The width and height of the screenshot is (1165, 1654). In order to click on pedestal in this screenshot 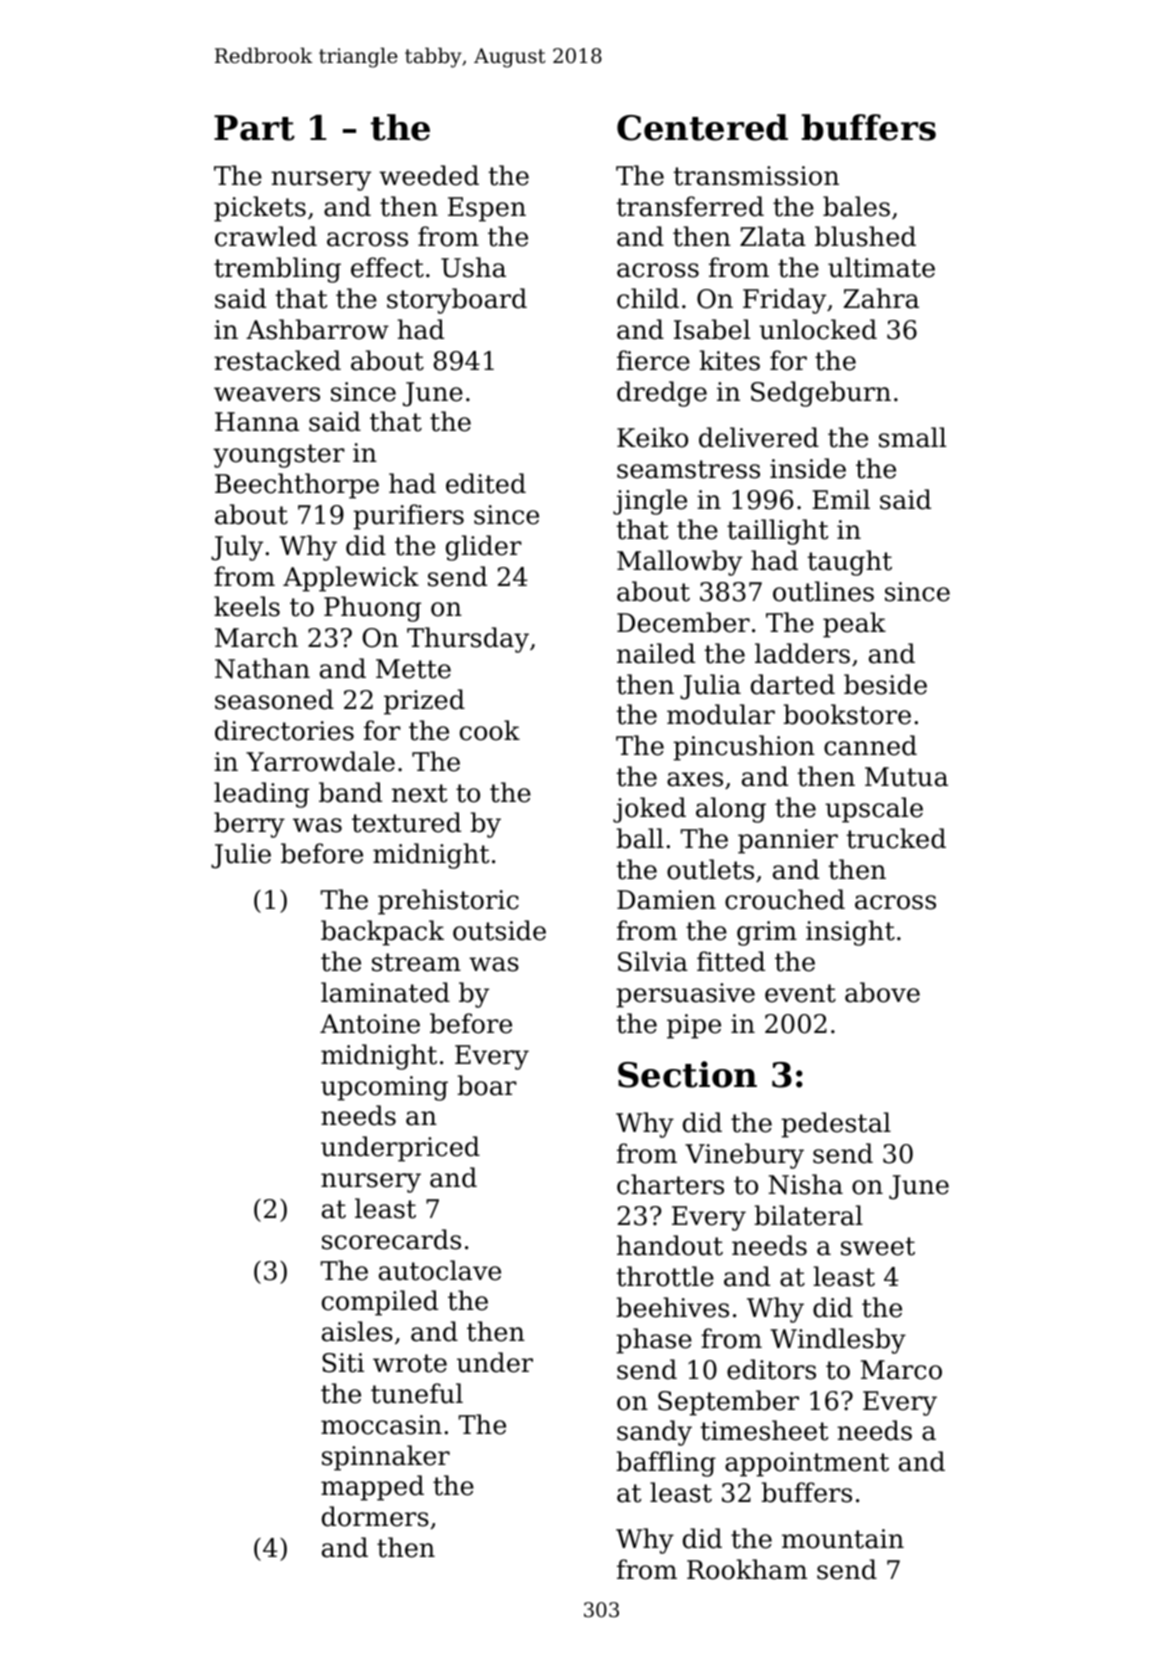, I will do `click(836, 1125)`.
